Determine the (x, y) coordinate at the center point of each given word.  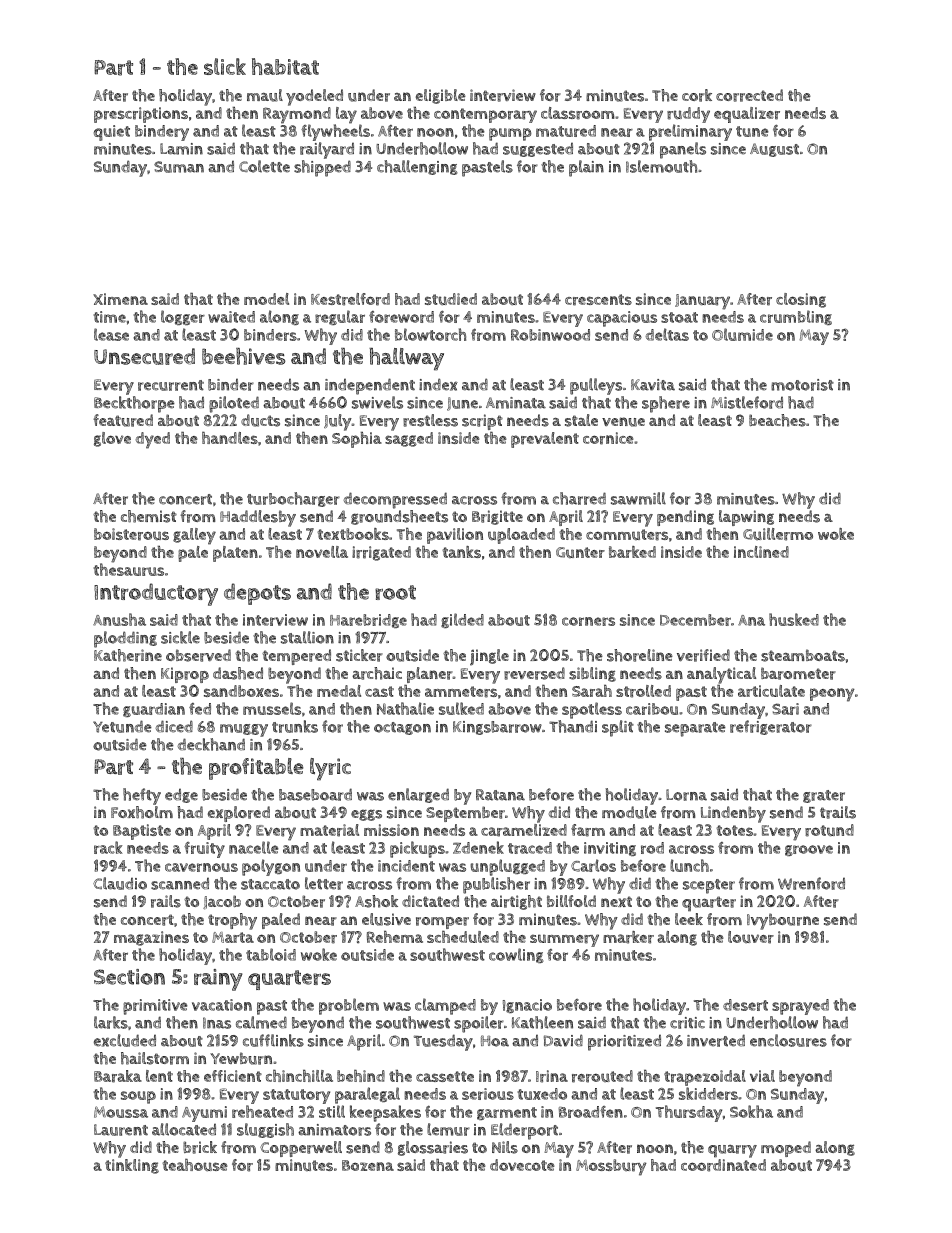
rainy (218, 980)
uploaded (521, 536)
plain (586, 168)
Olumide (742, 334)
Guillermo (778, 534)
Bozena (368, 1165)
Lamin (181, 149)
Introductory (156, 594)
